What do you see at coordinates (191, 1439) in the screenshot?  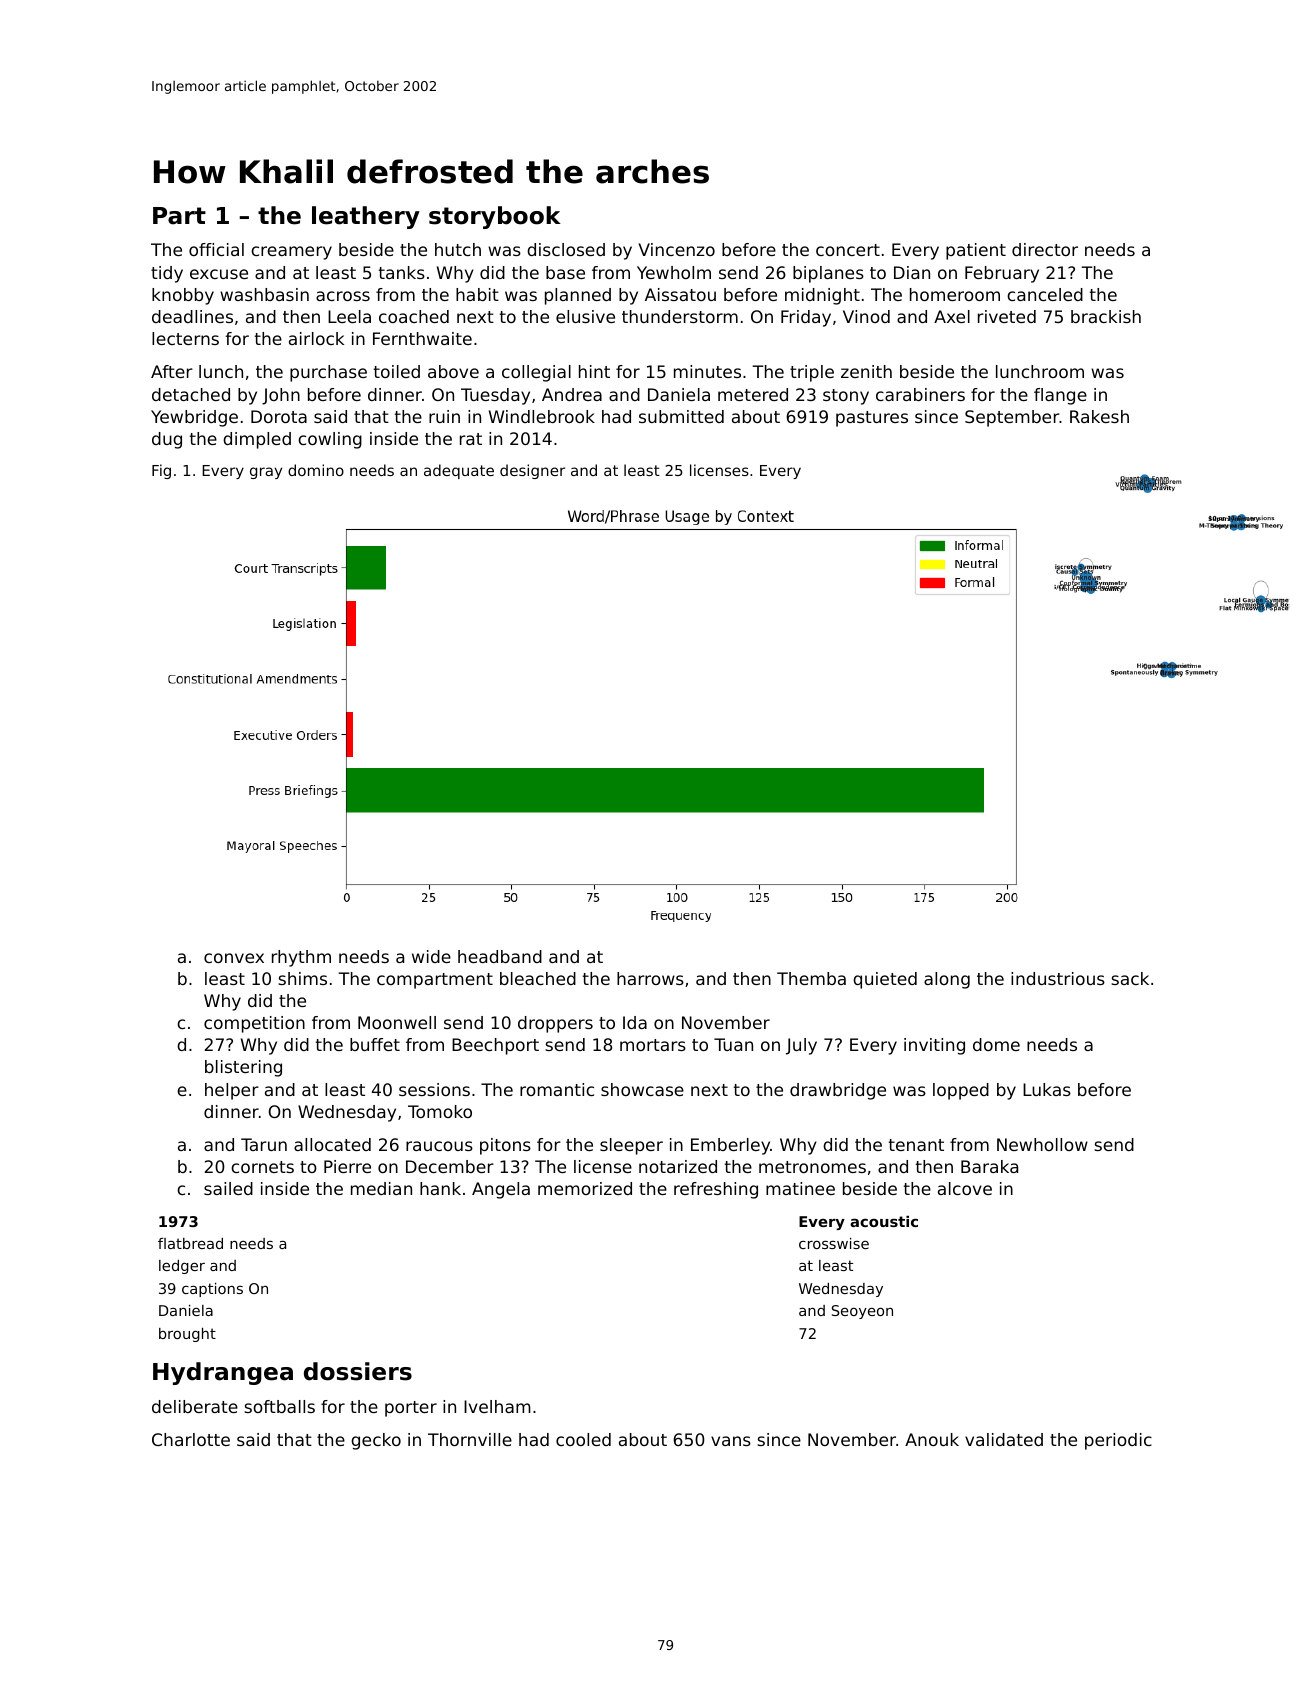 I see `Charlotte` at bounding box center [191, 1439].
